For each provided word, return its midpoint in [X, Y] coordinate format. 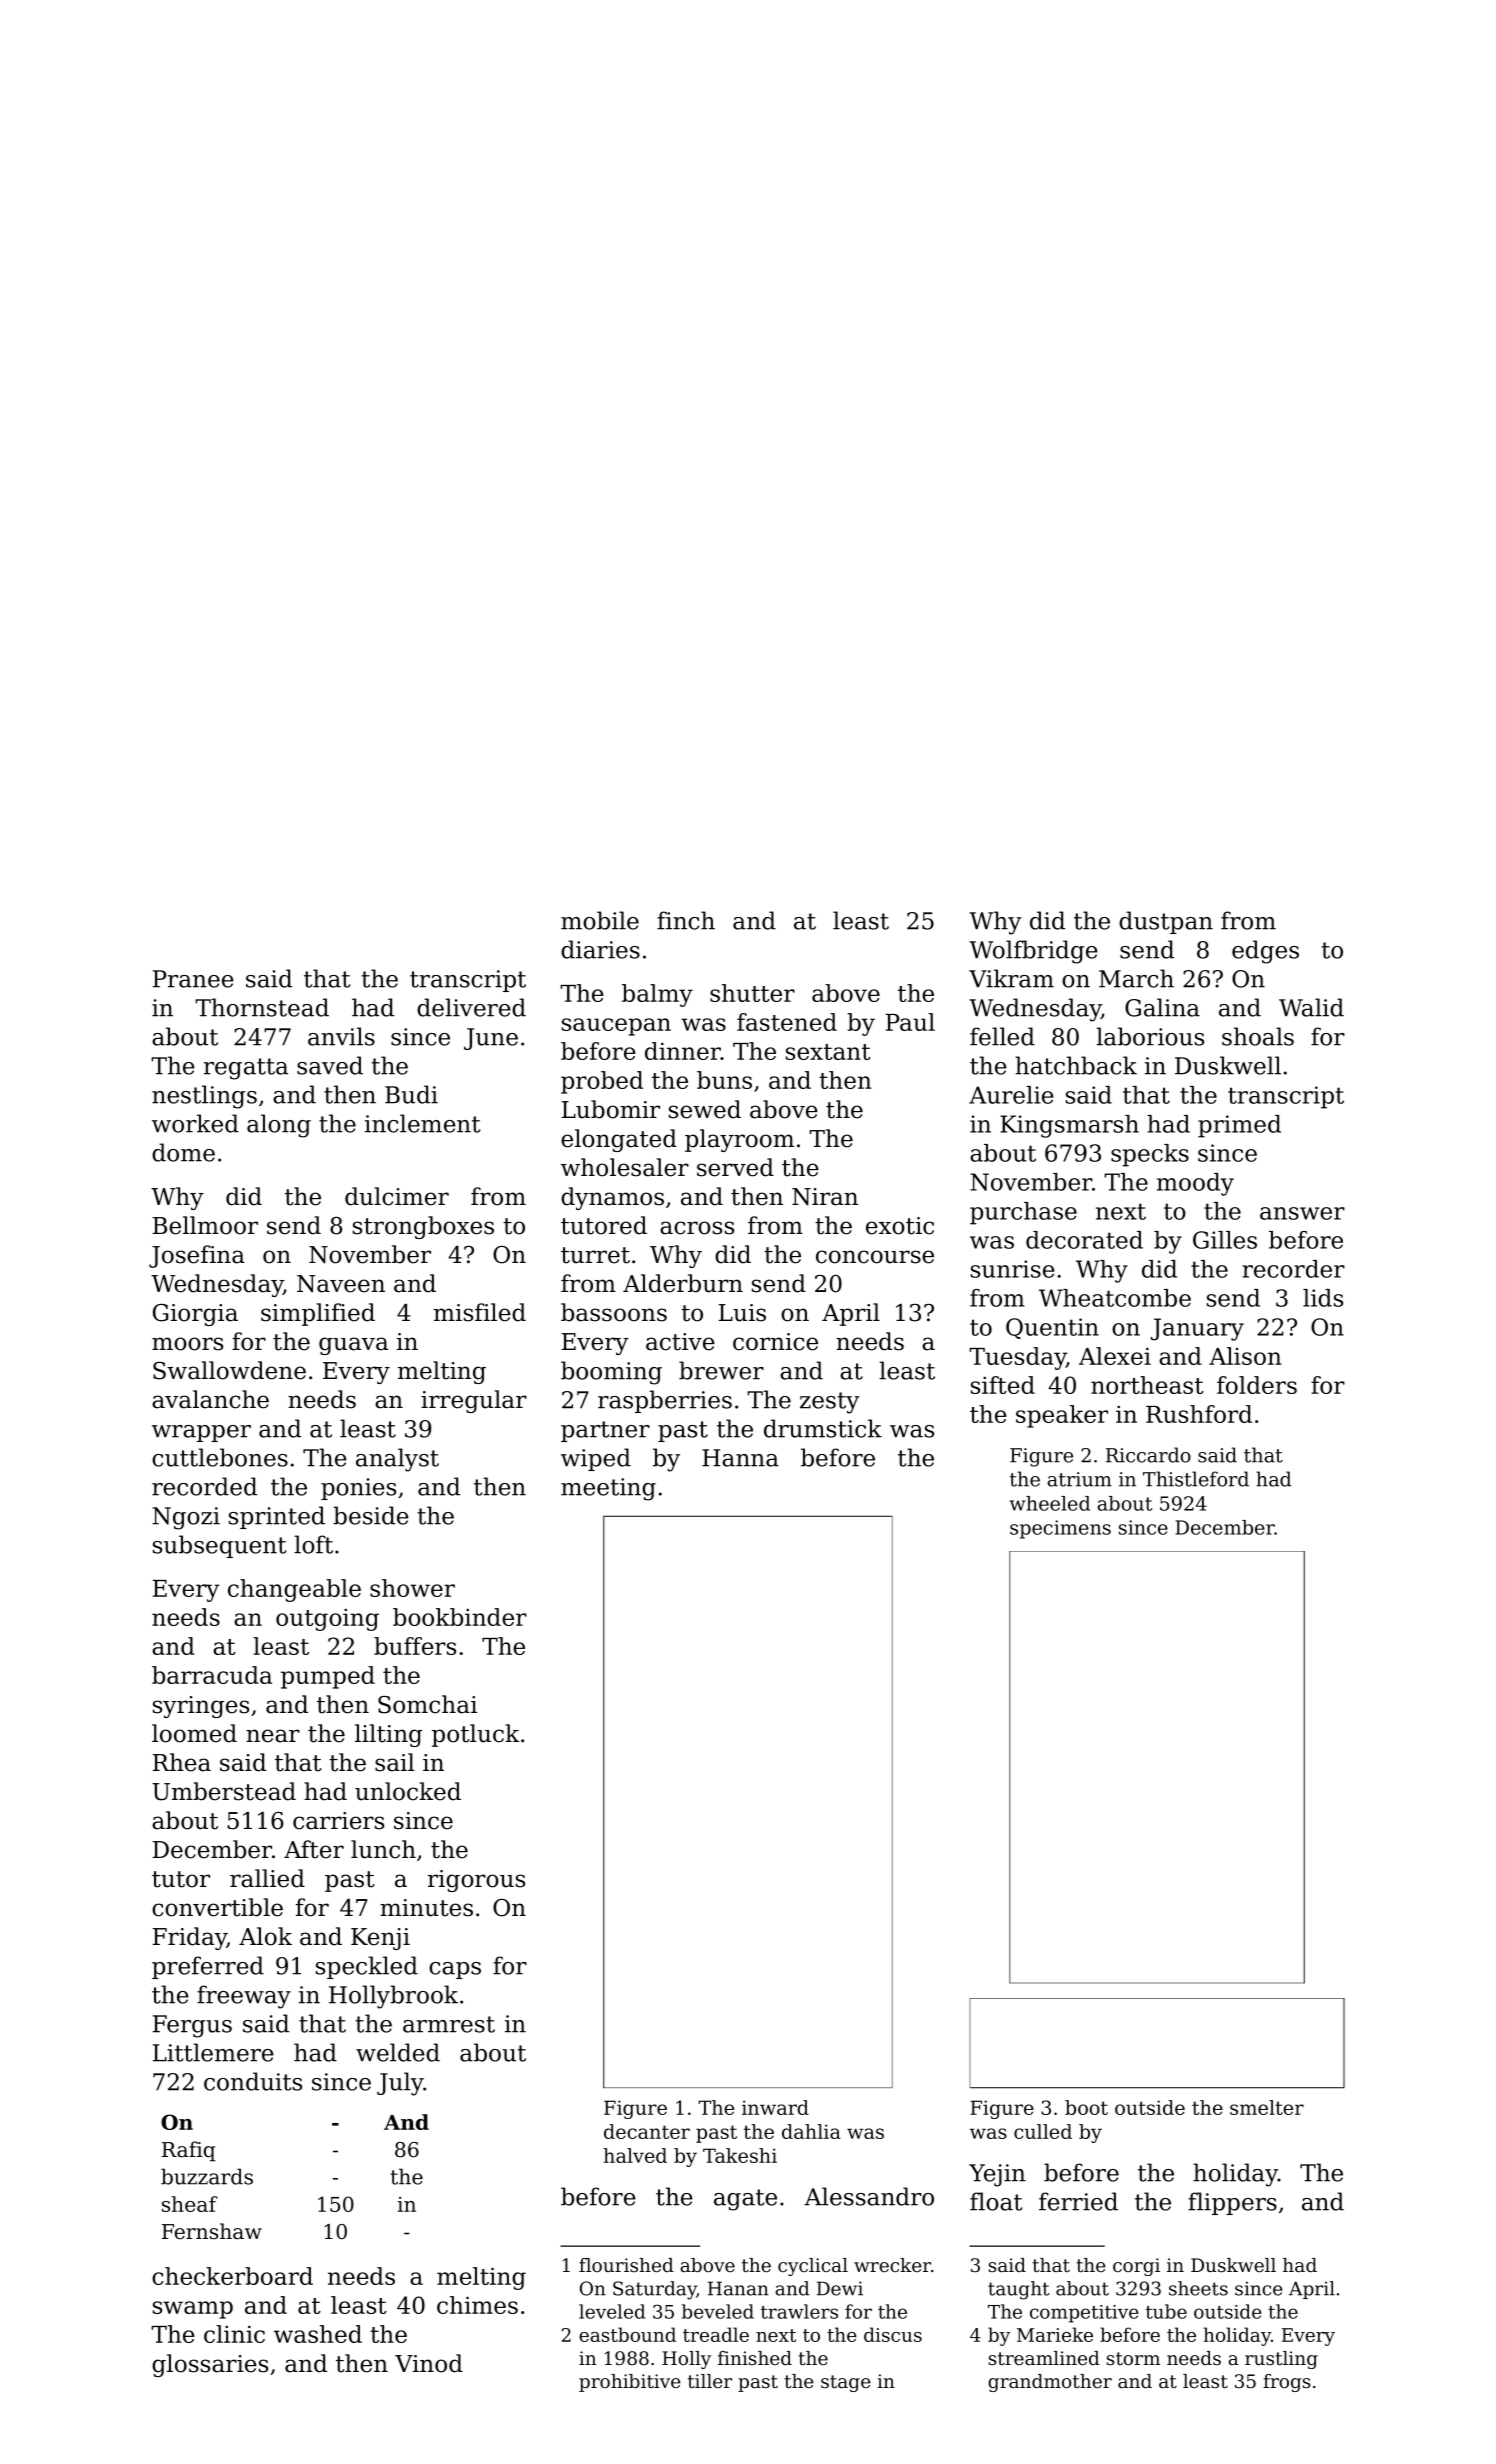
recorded [204, 1486]
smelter [1267, 2107]
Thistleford [1196, 1479]
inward [775, 2107]
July [400, 2084]
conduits [253, 2081]
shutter [752, 993]
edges [1265, 952]
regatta [246, 1069]
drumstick [823, 1428]
